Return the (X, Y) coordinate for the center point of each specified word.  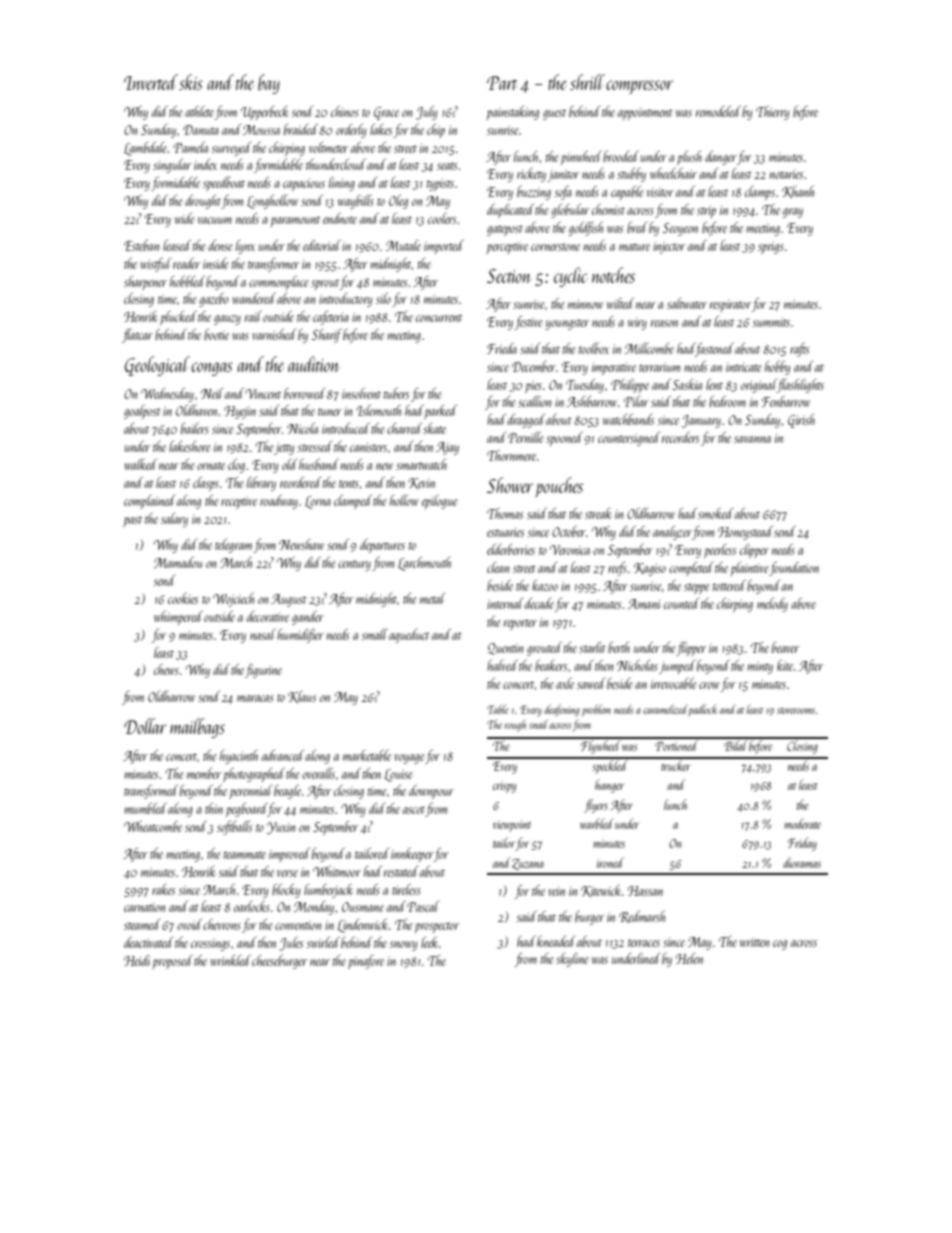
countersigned (629, 439)
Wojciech (233, 600)
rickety (531, 175)
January (701, 421)
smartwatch (421, 464)
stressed (315, 446)
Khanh (798, 192)
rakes (164, 889)
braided (301, 129)
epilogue (439, 502)
